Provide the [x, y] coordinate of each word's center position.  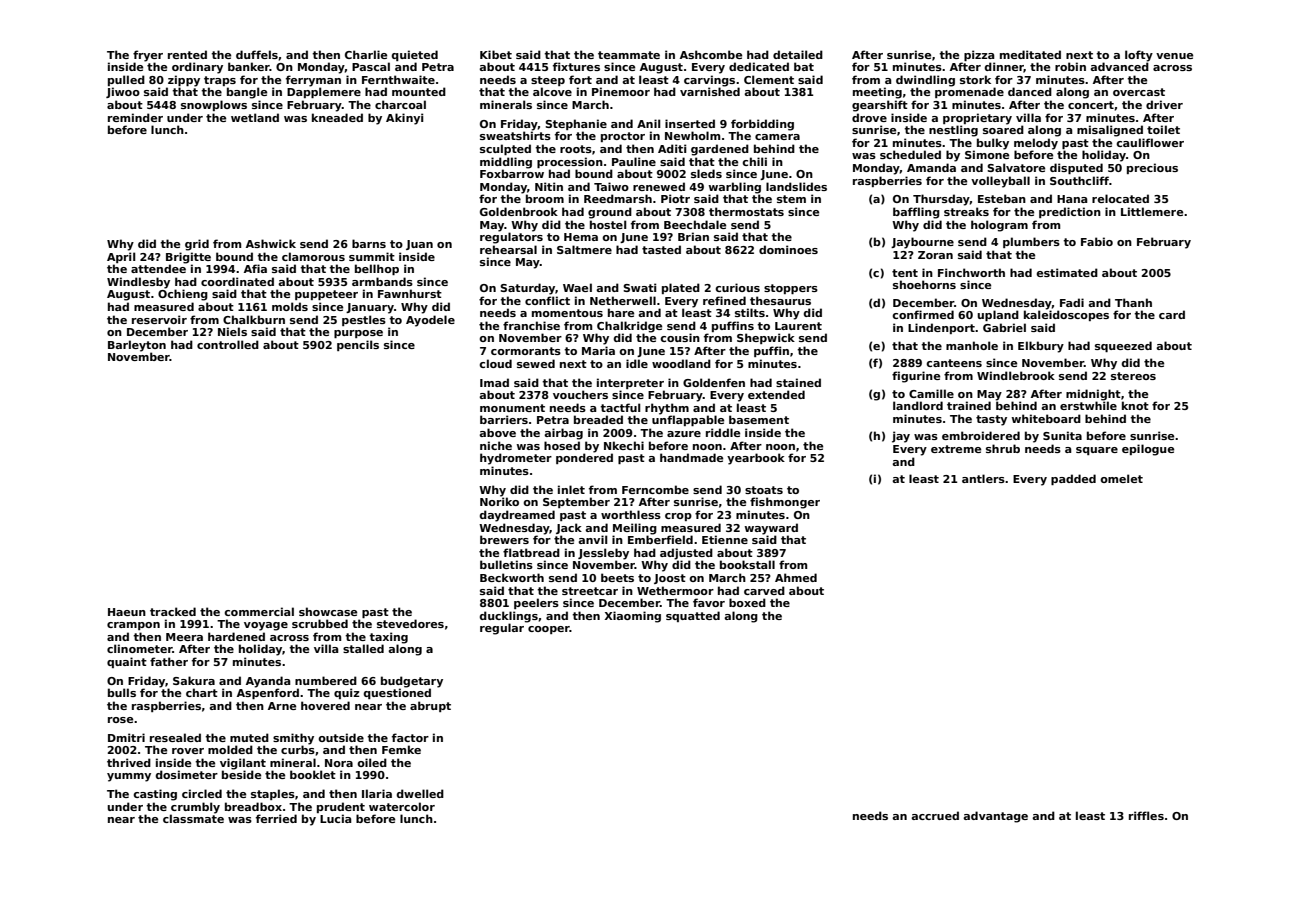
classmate [193, 818]
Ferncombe [655, 489]
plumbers [1031, 242]
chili [754, 161]
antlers [983, 478]
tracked [173, 611]
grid [197, 245]
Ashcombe [711, 54]
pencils [358, 345]
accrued [935, 815]
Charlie [366, 54]
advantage [995, 817]
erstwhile [1088, 405]
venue [1174, 56]
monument [512, 408]
